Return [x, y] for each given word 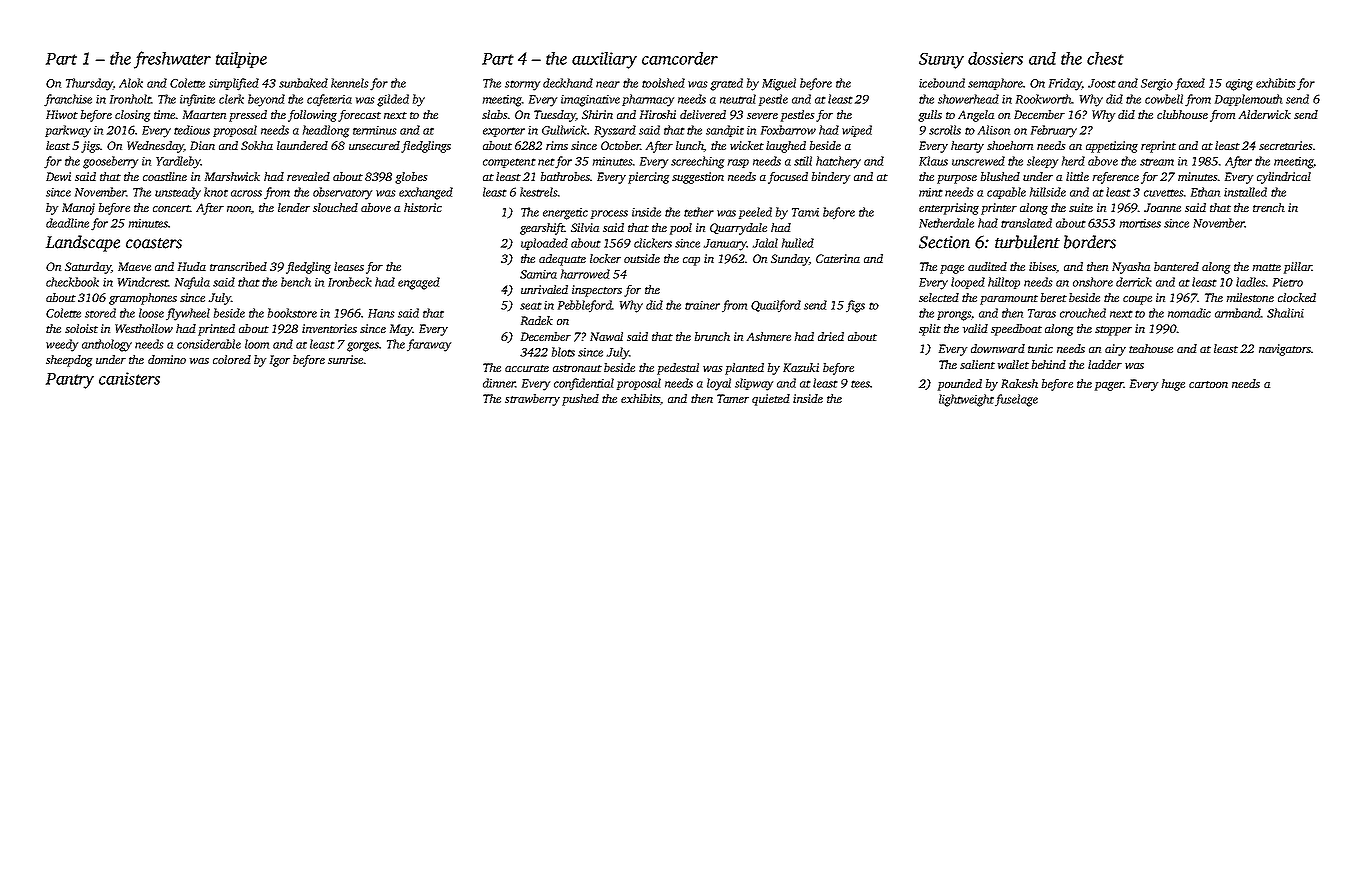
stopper [1113, 331]
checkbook [72, 282]
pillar [1298, 268]
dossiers [995, 58]
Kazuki [801, 367]
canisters [129, 378]
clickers [653, 243]
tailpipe [241, 60]
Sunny [941, 61]
